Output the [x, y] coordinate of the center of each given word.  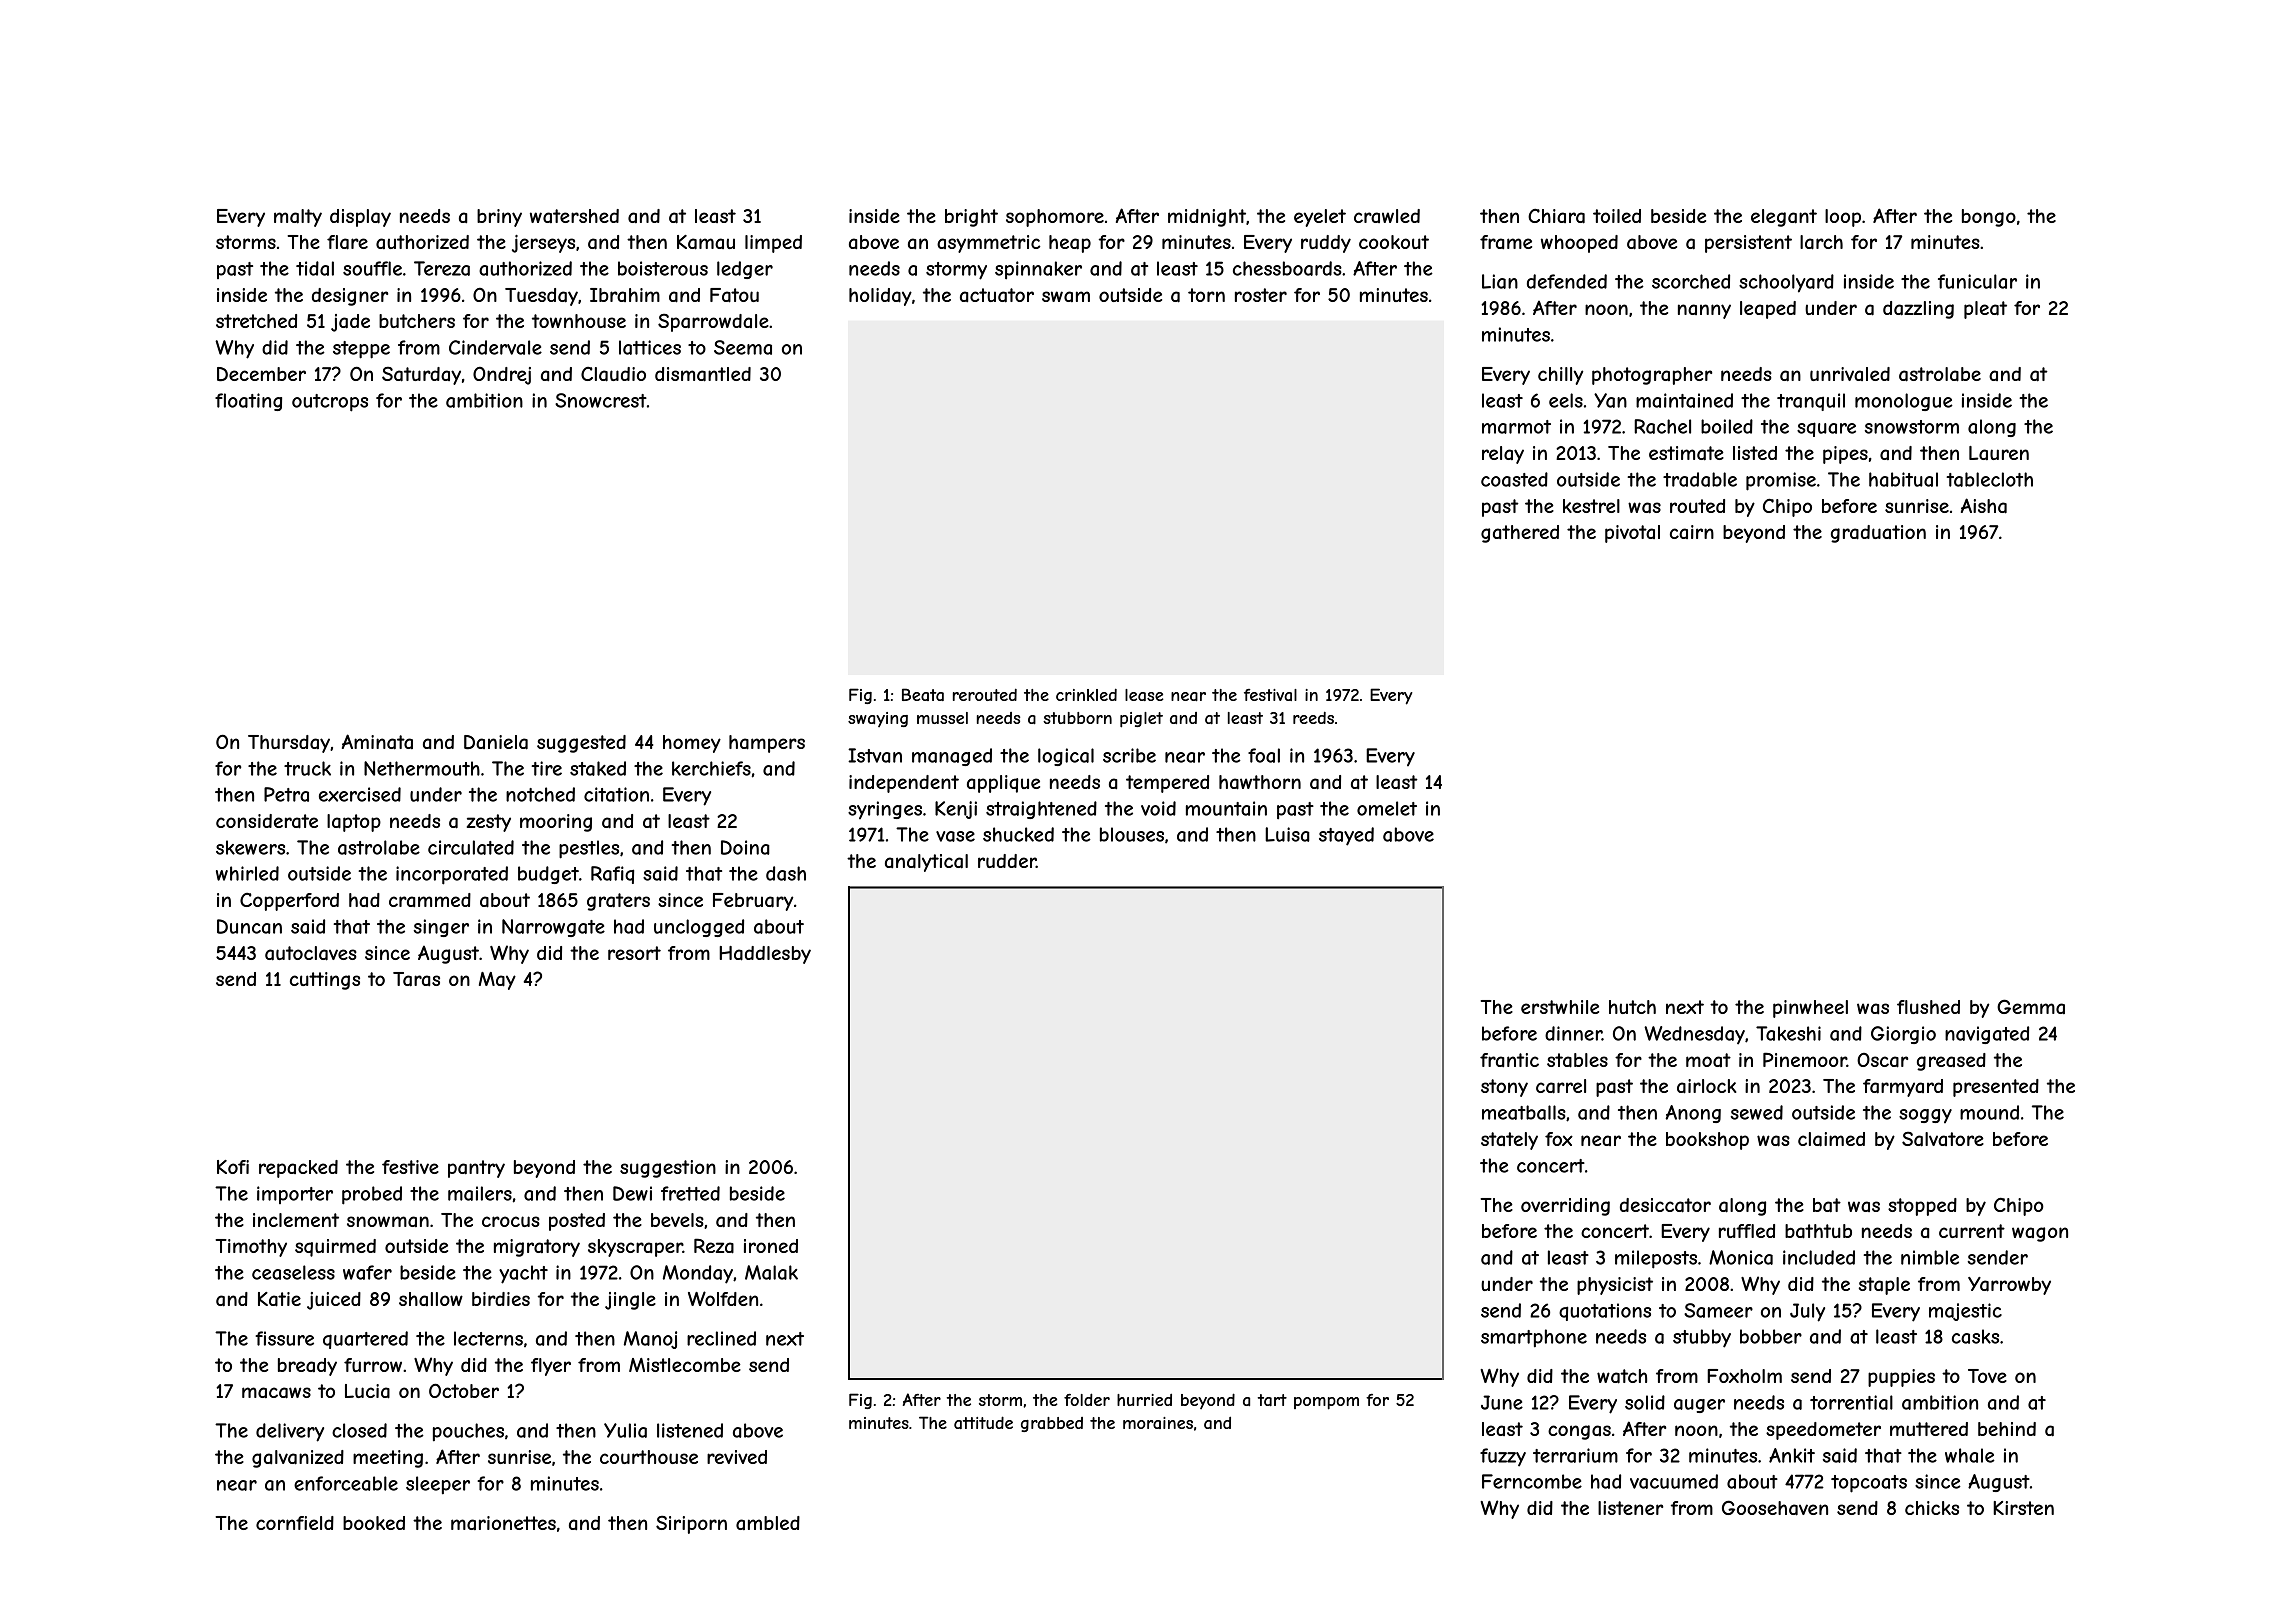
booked [374, 1523]
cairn [1692, 532]
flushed [1928, 1007]
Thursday [289, 744]
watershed [574, 216]
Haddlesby [765, 955]
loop [1843, 218]
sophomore [1055, 218]
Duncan [249, 926]
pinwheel [1810, 1009]
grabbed [1052, 1424]
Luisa [1287, 834]
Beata [923, 694]
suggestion [668, 1169]
